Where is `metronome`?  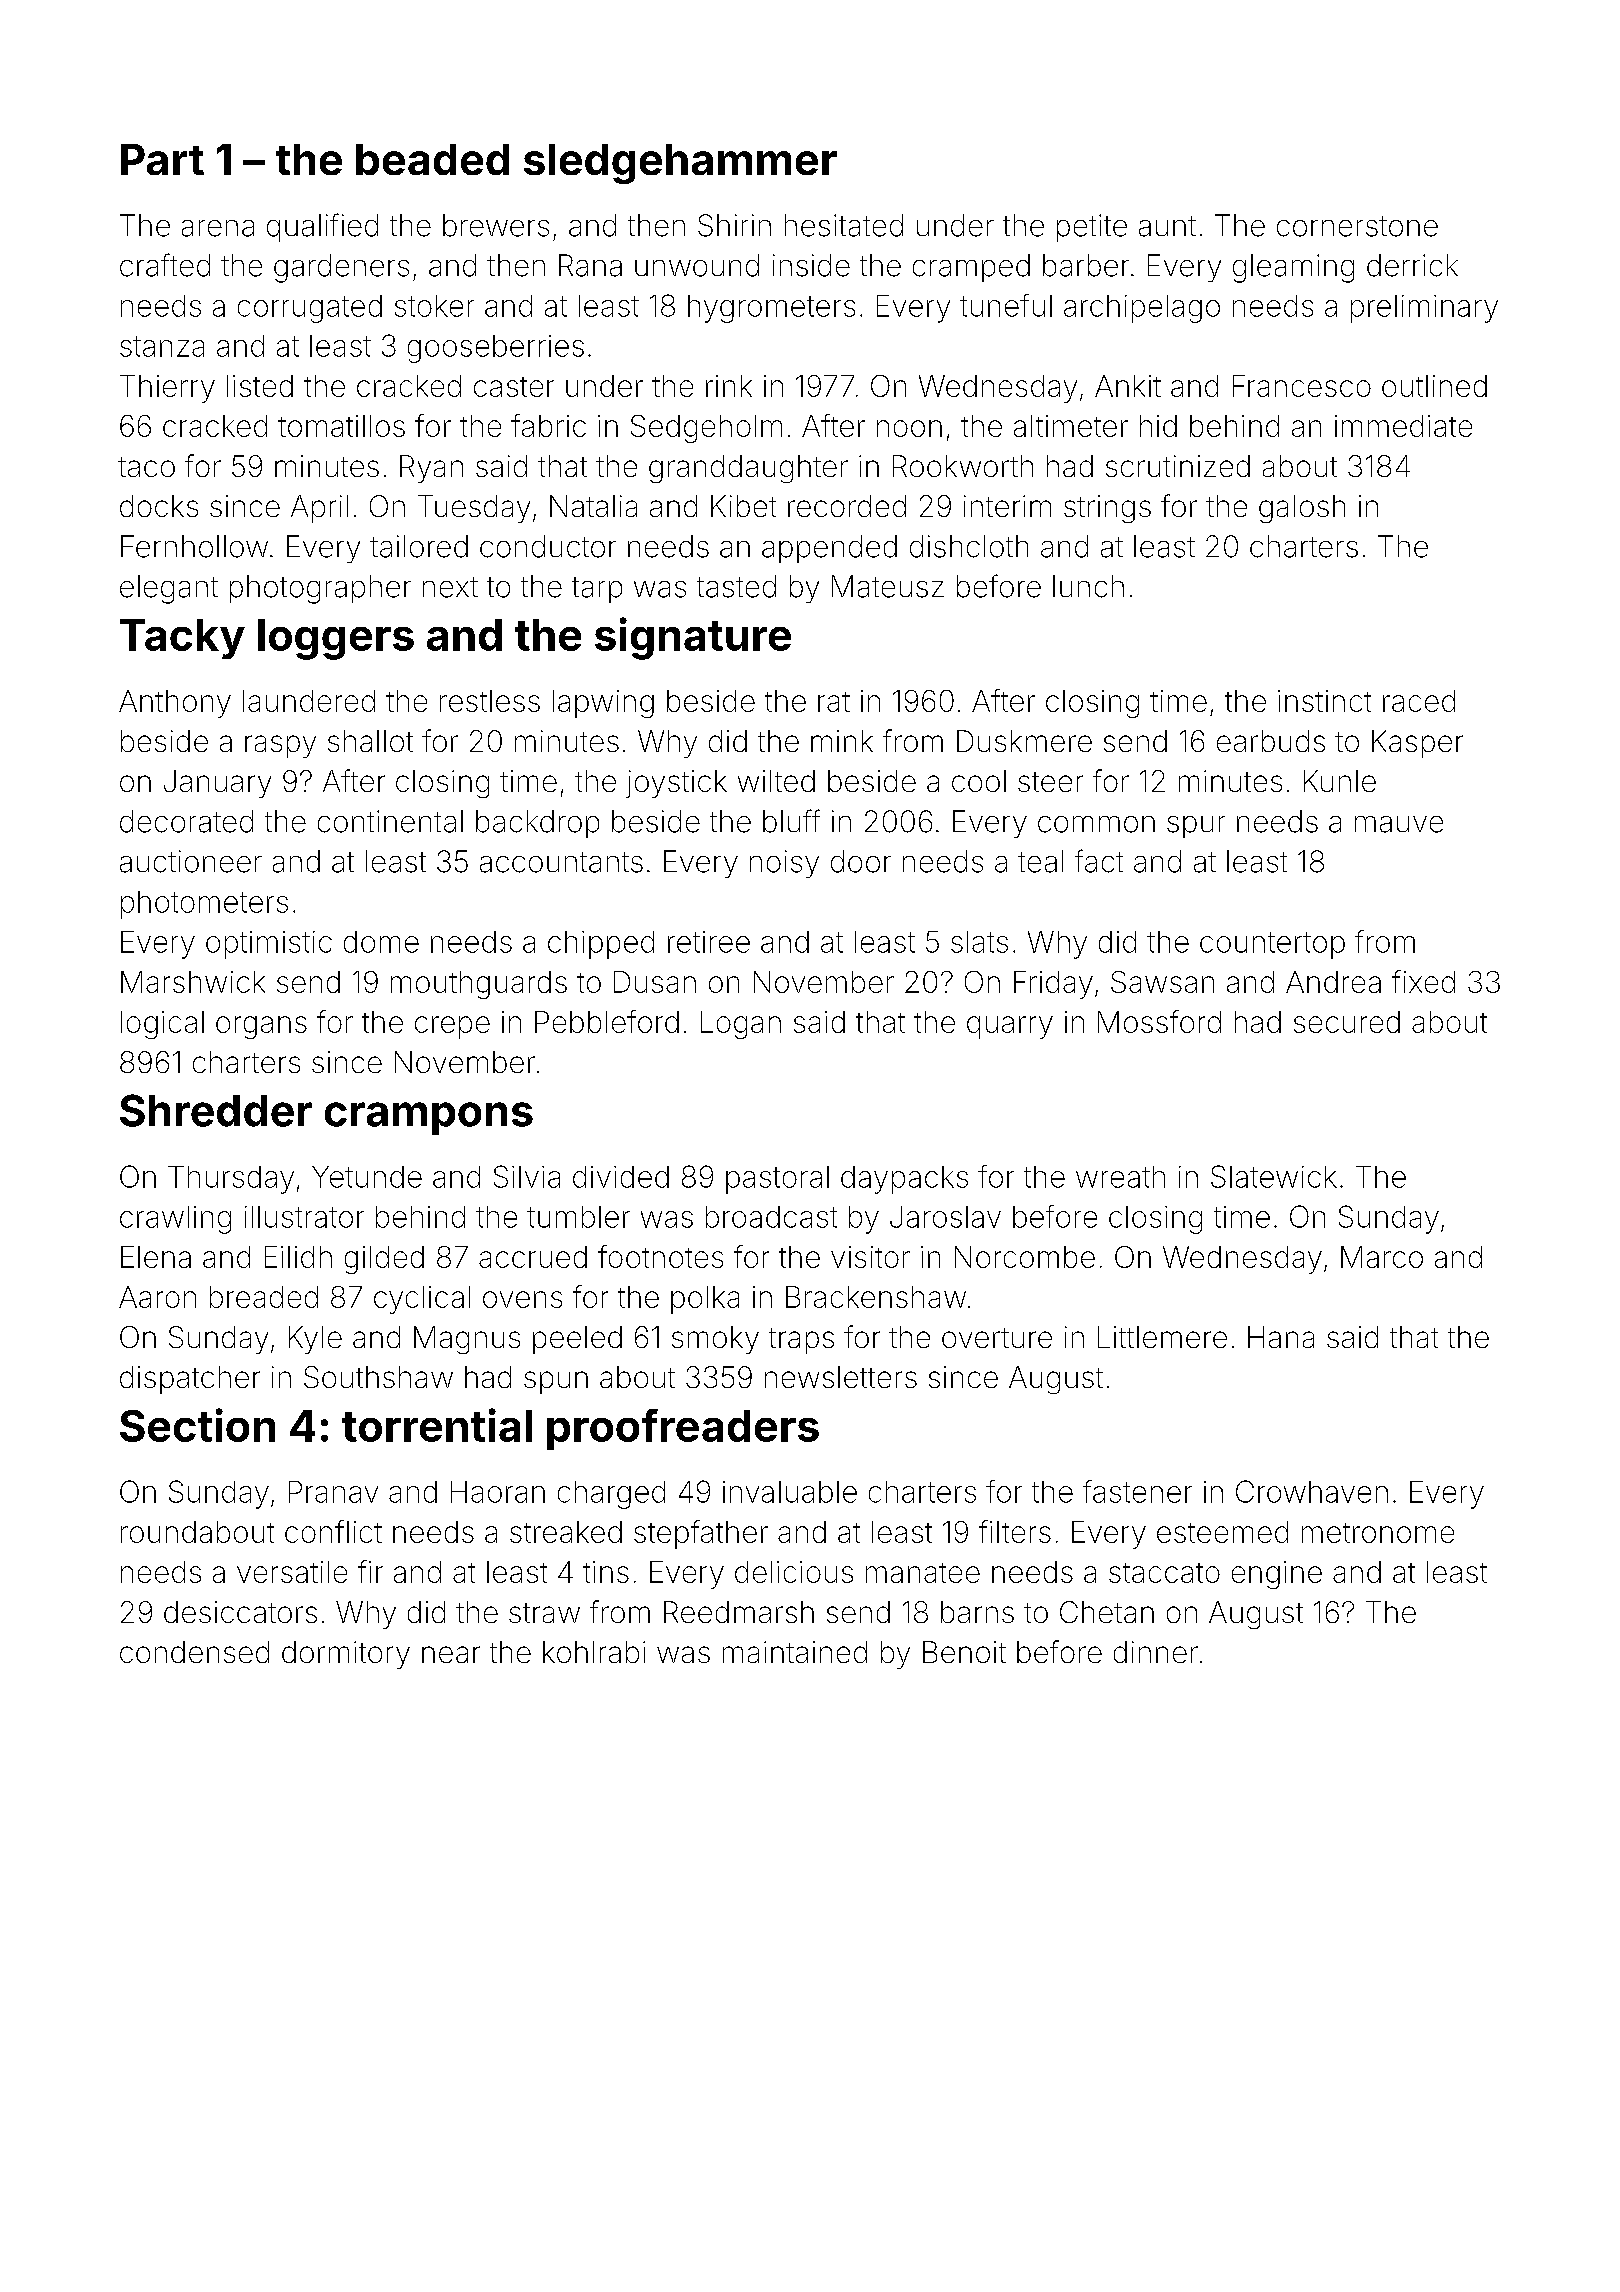
metronome is located at coordinates (1378, 1533).
